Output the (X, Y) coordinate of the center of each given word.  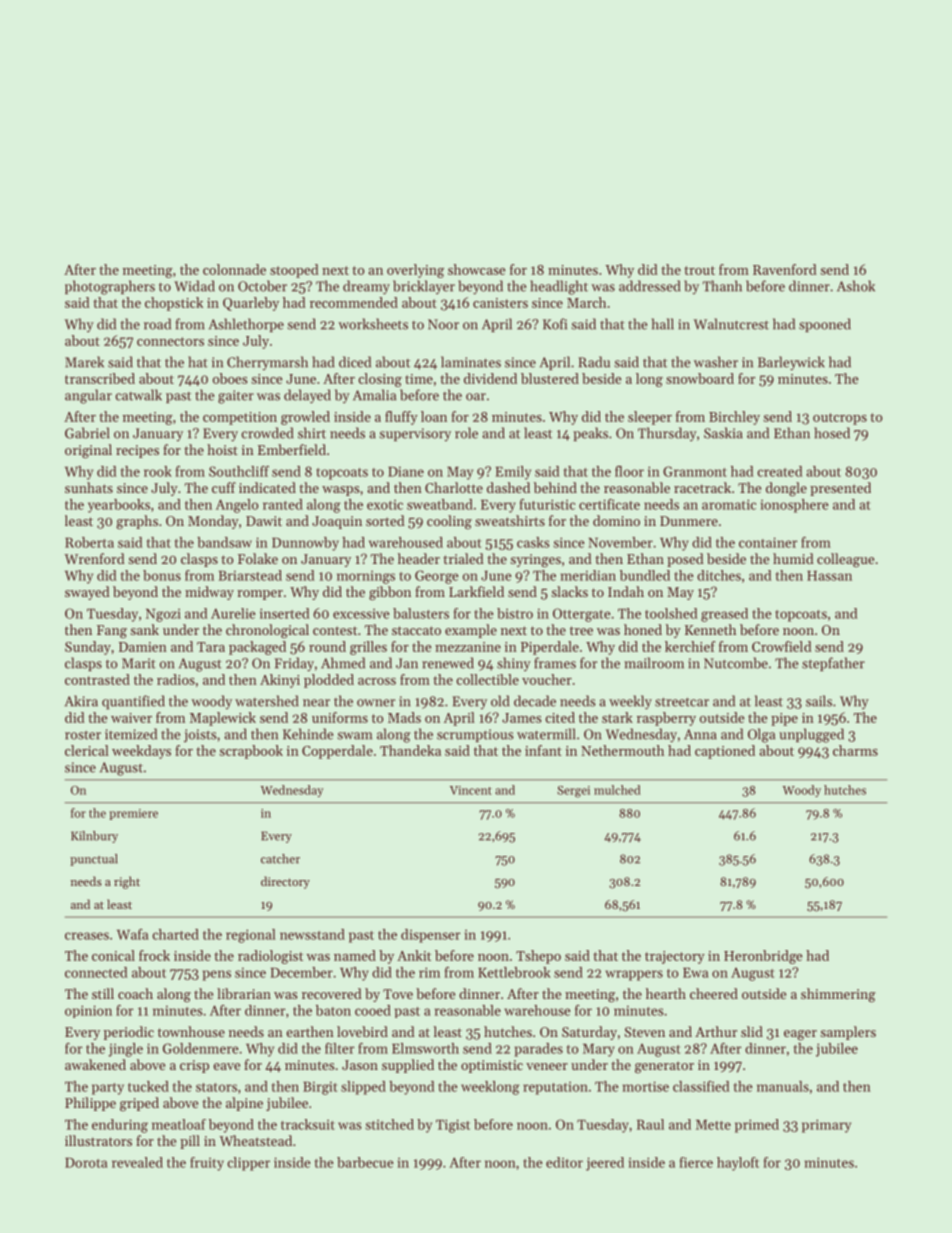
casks (533, 542)
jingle (125, 1050)
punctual (94, 860)
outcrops (840, 419)
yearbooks (119, 506)
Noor (443, 324)
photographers (110, 287)
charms (855, 750)
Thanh (722, 286)
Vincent (471, 790)
